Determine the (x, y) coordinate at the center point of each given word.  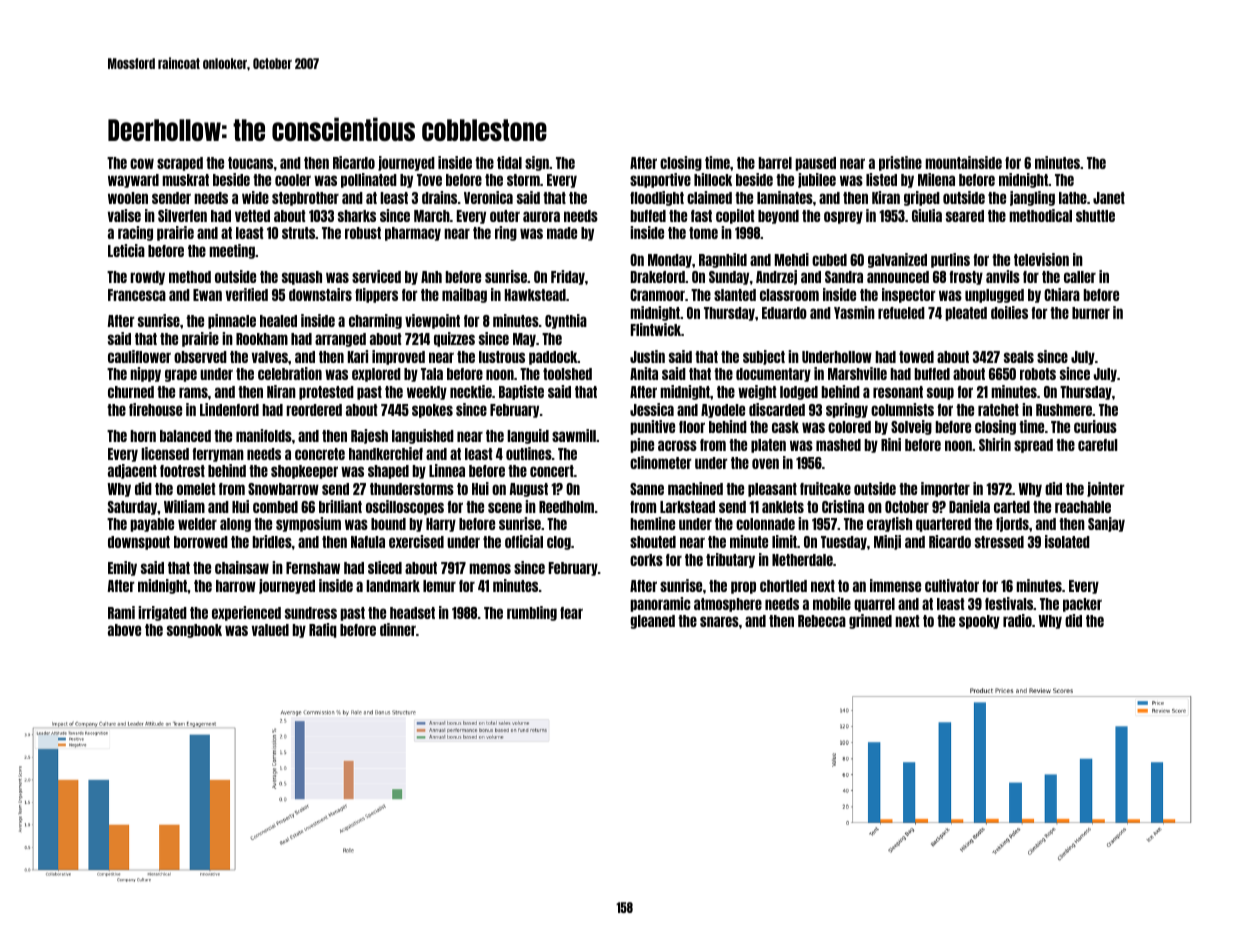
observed (200, 357)
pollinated (369, 180)
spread (1033, 446)
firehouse (155, 409)
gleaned (652, 622)
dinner (398, 629)
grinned (870, 621)
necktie (471, 391)
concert (552, 471)
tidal (509, 162)
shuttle (1095, 216)
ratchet (998, 410)
